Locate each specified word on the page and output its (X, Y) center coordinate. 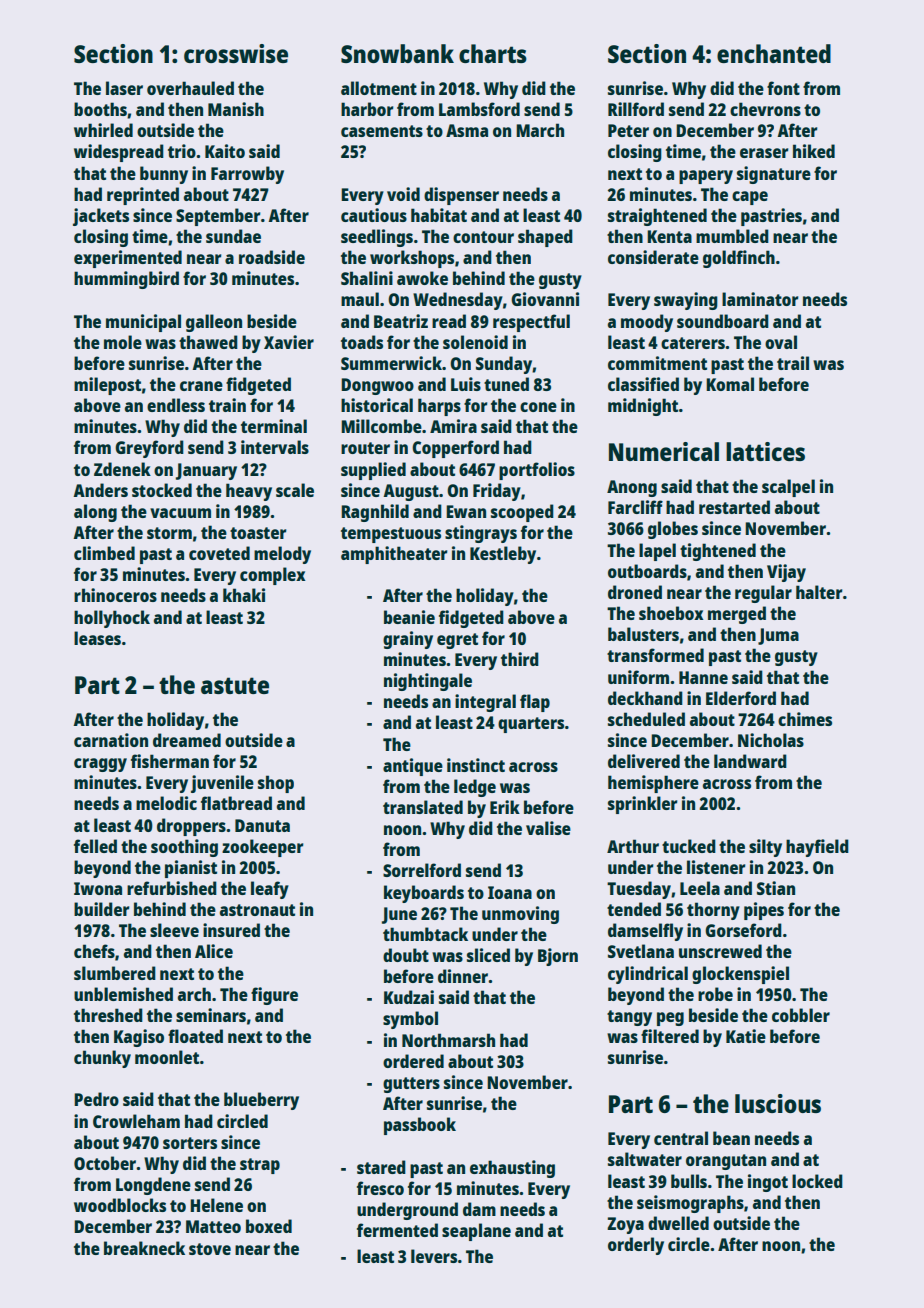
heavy (249, 492)
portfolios (537, 471)
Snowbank (397, 53)
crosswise (236, 53)
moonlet (167, 1057)
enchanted (774, 53)
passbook (420, 1126)
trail (793, 363)
